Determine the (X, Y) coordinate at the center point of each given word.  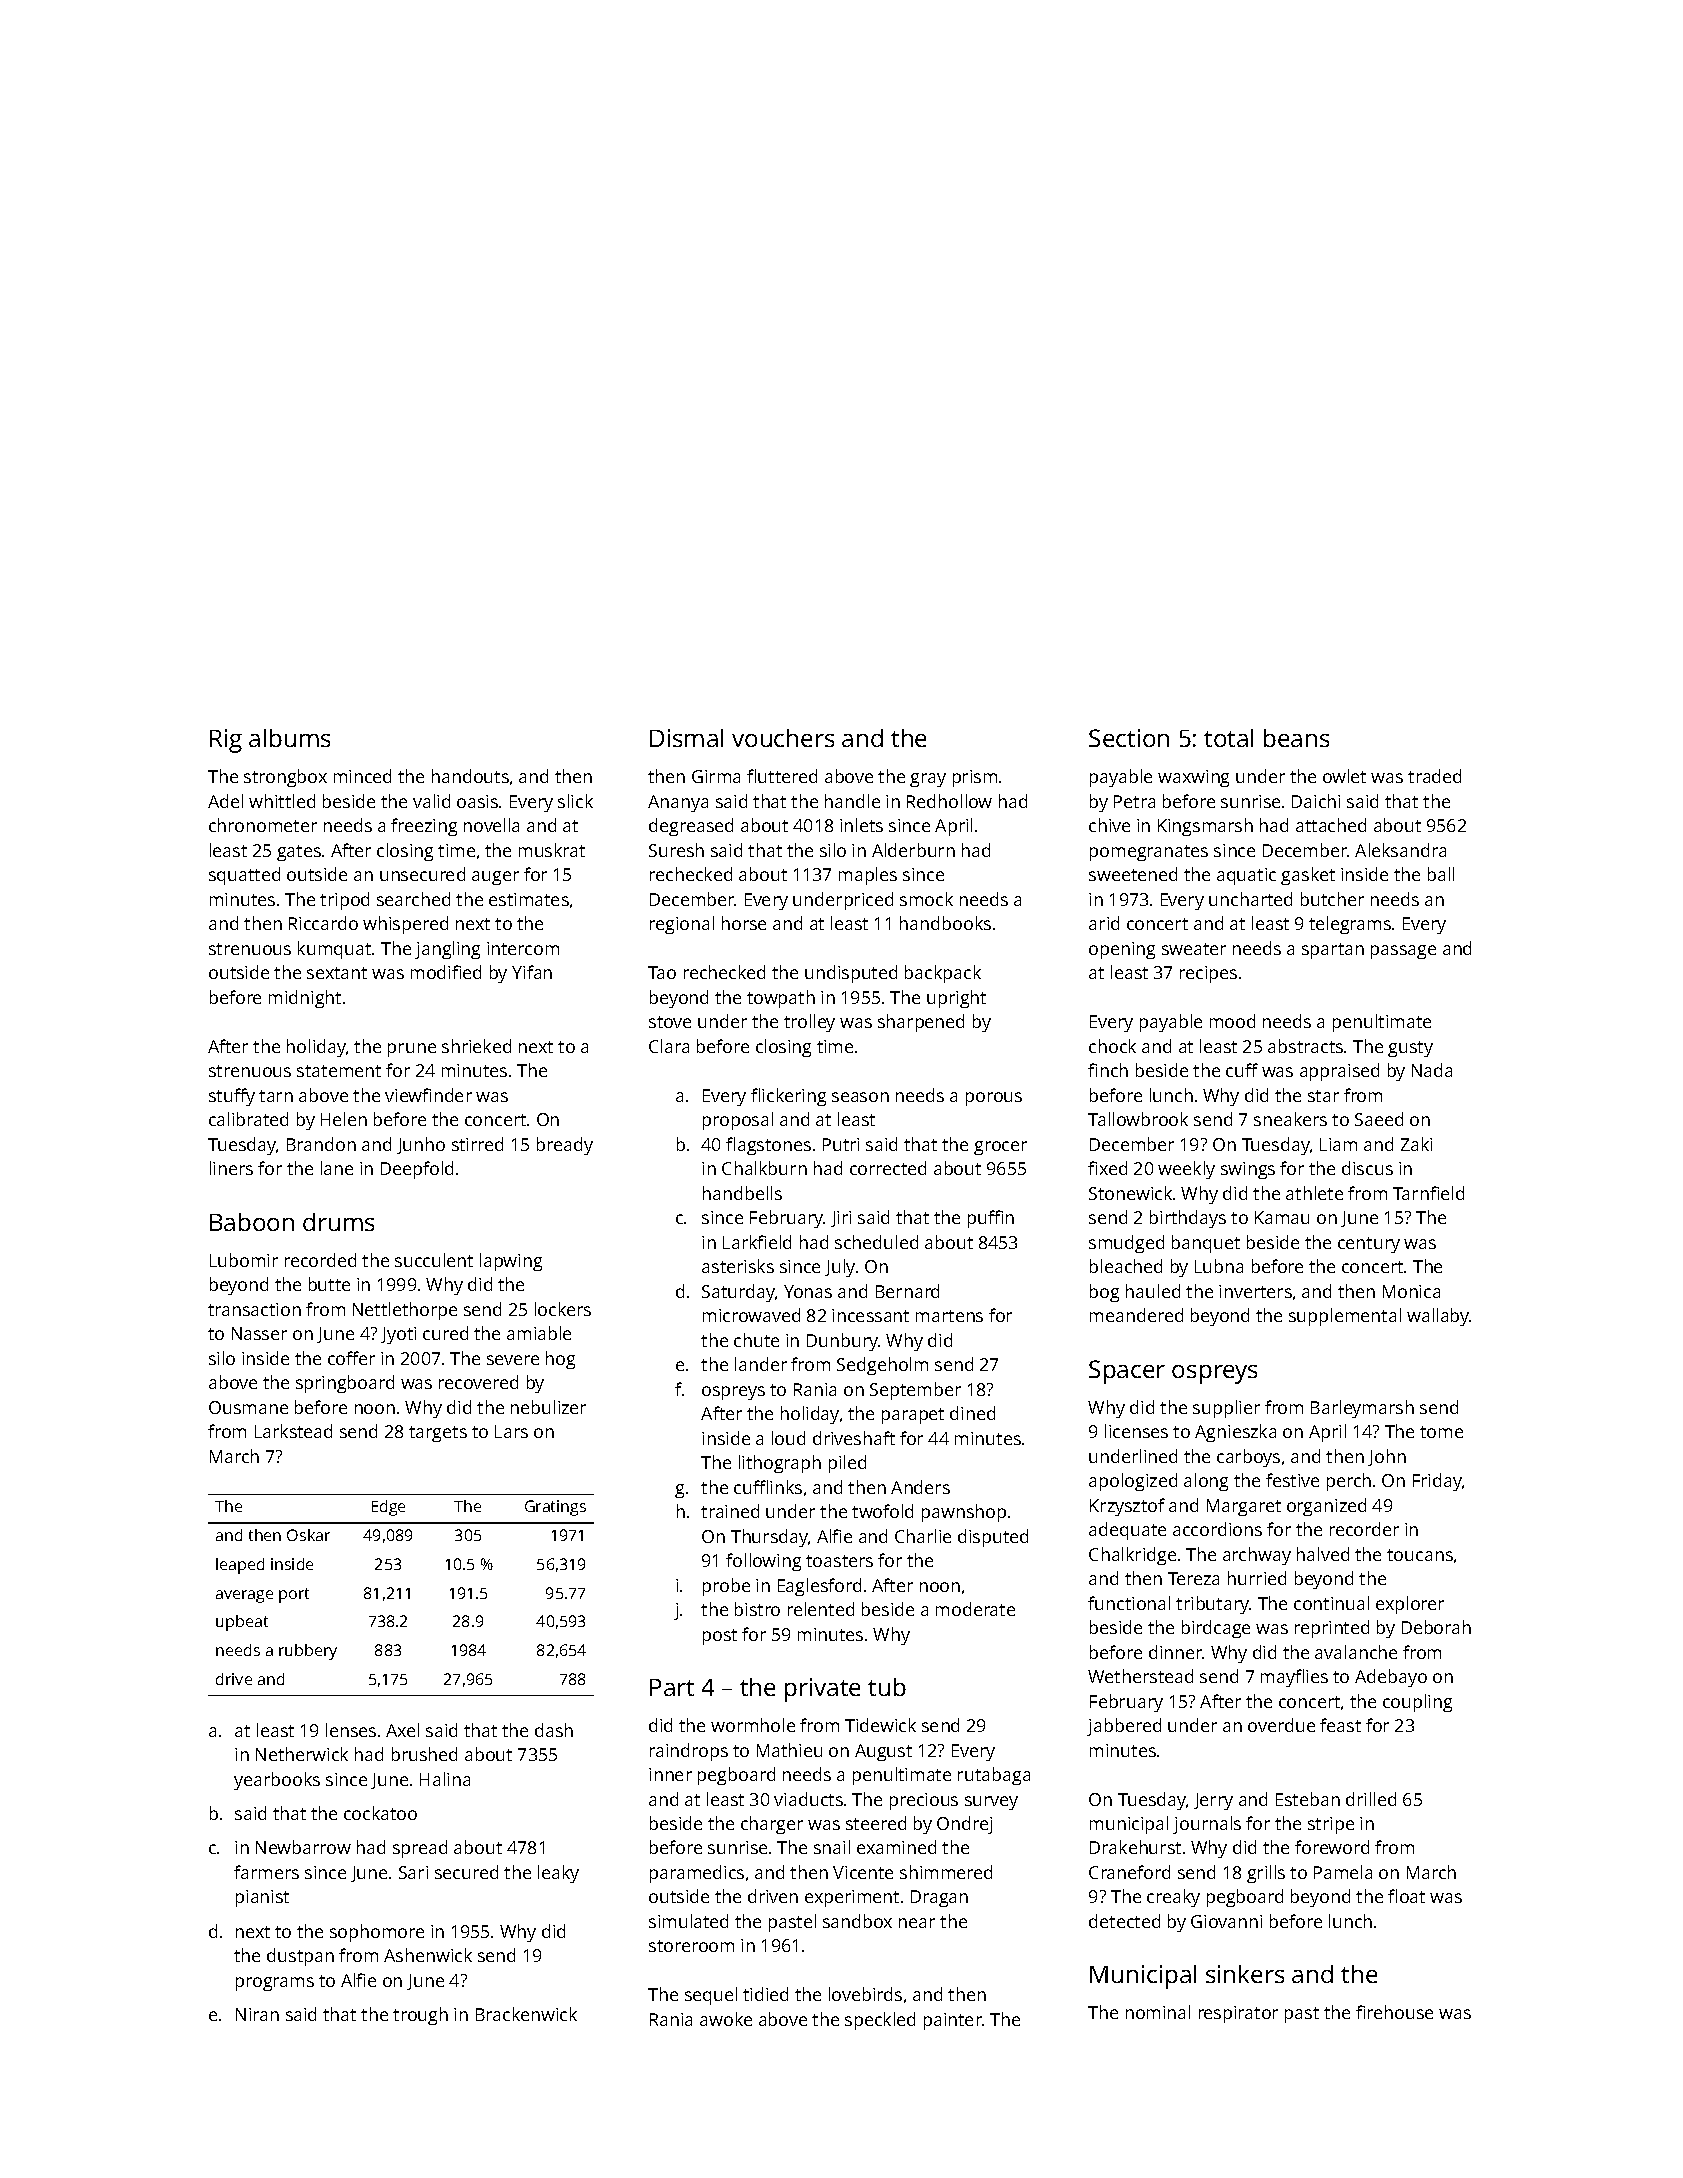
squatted (244, 876)
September (915, 1391)
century (1369, 1245)
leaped (240, 1566)
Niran (257, 2014)
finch (1108, 1070)
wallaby (1438, 1317)
